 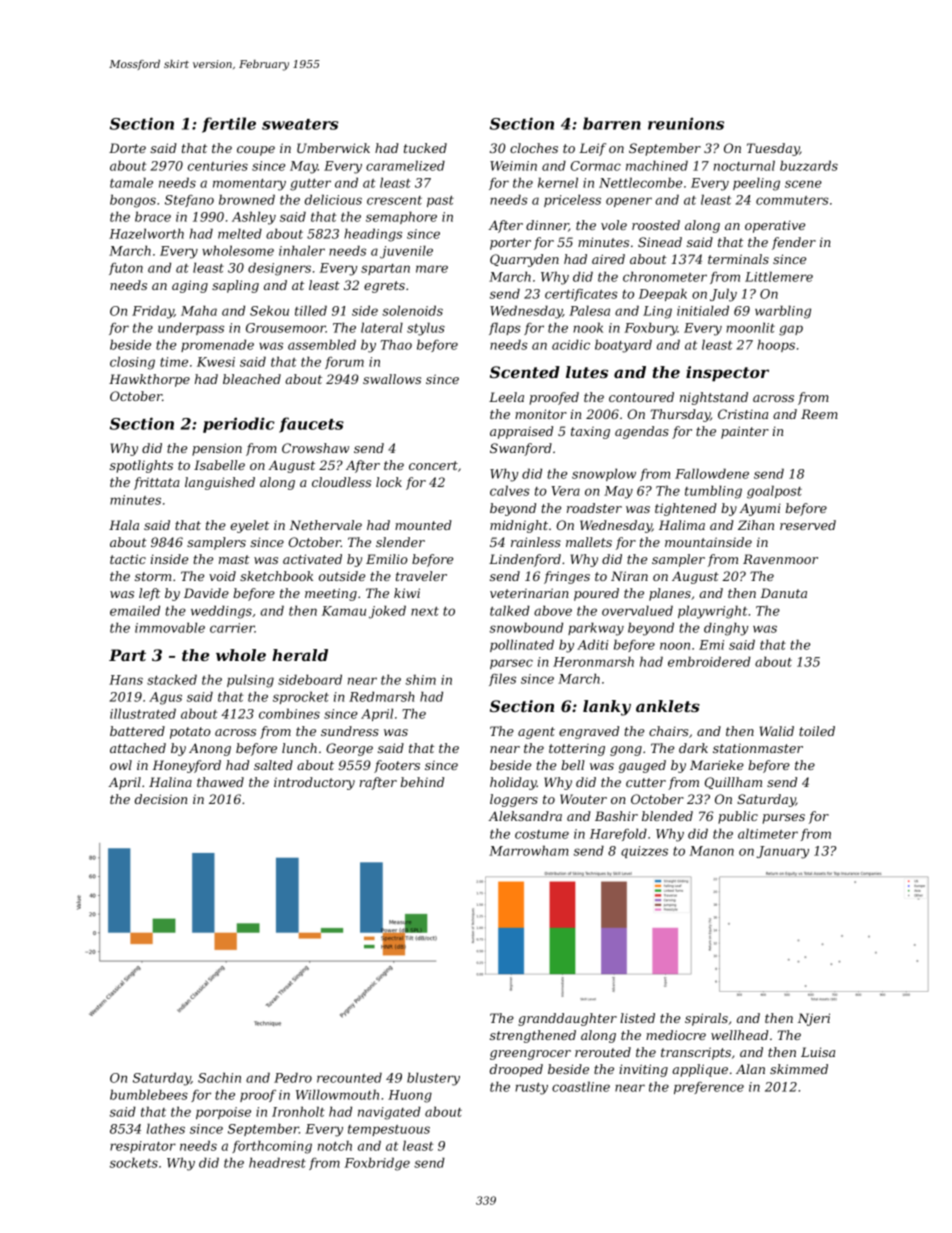 I want to click on painter, so click(x=745, y=432).
